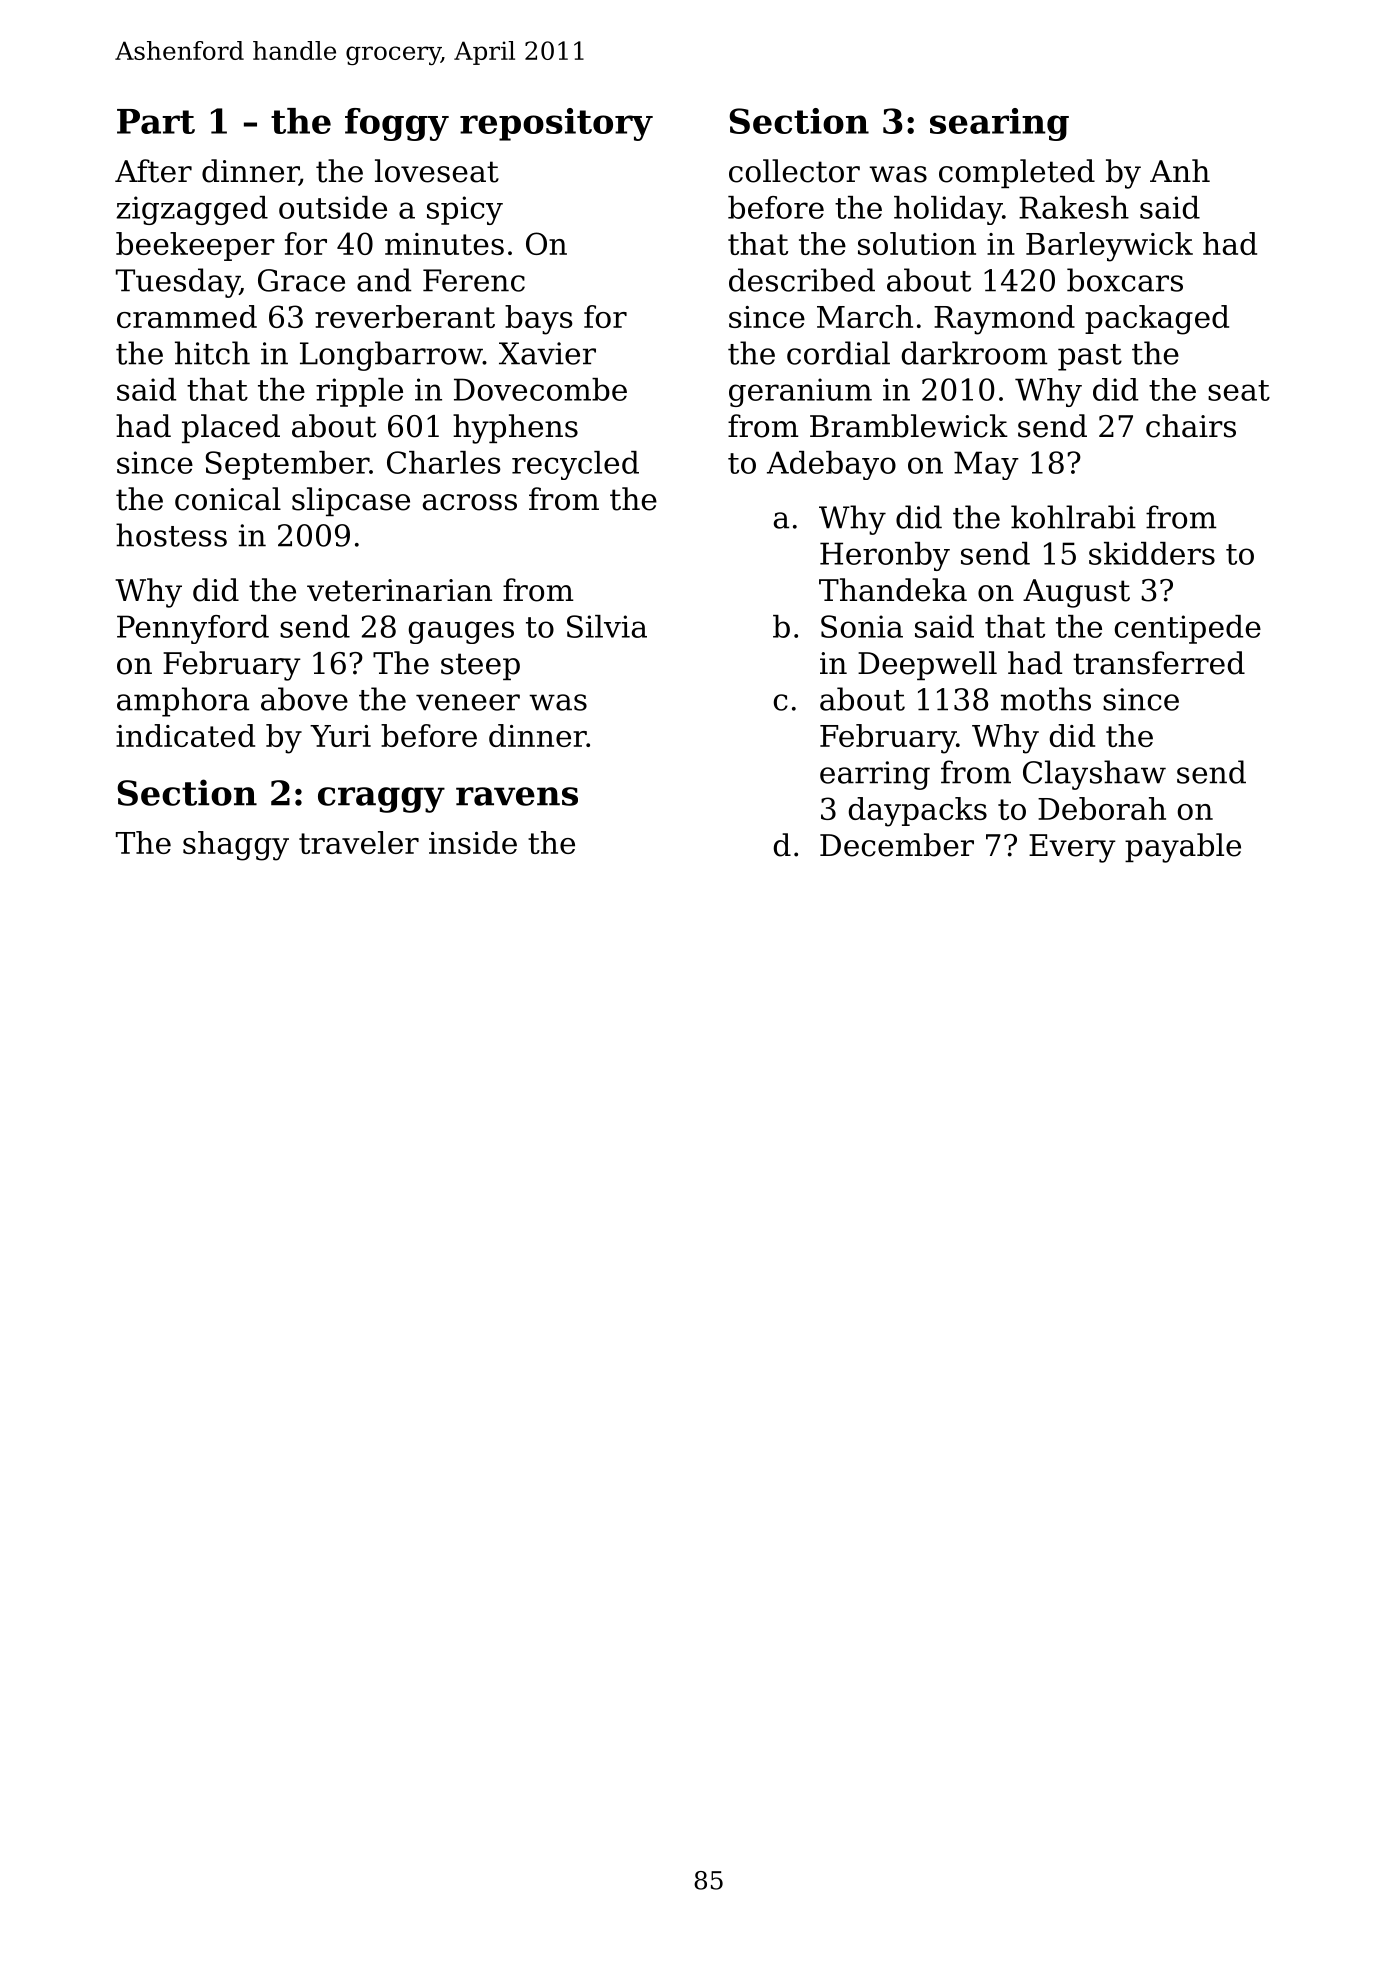 The width and height of the screenshot is (1386, 1969). What do you see at coordinates (948, 210) in the screenshot?
I see `holiday` at bounding box center [948, 210].
